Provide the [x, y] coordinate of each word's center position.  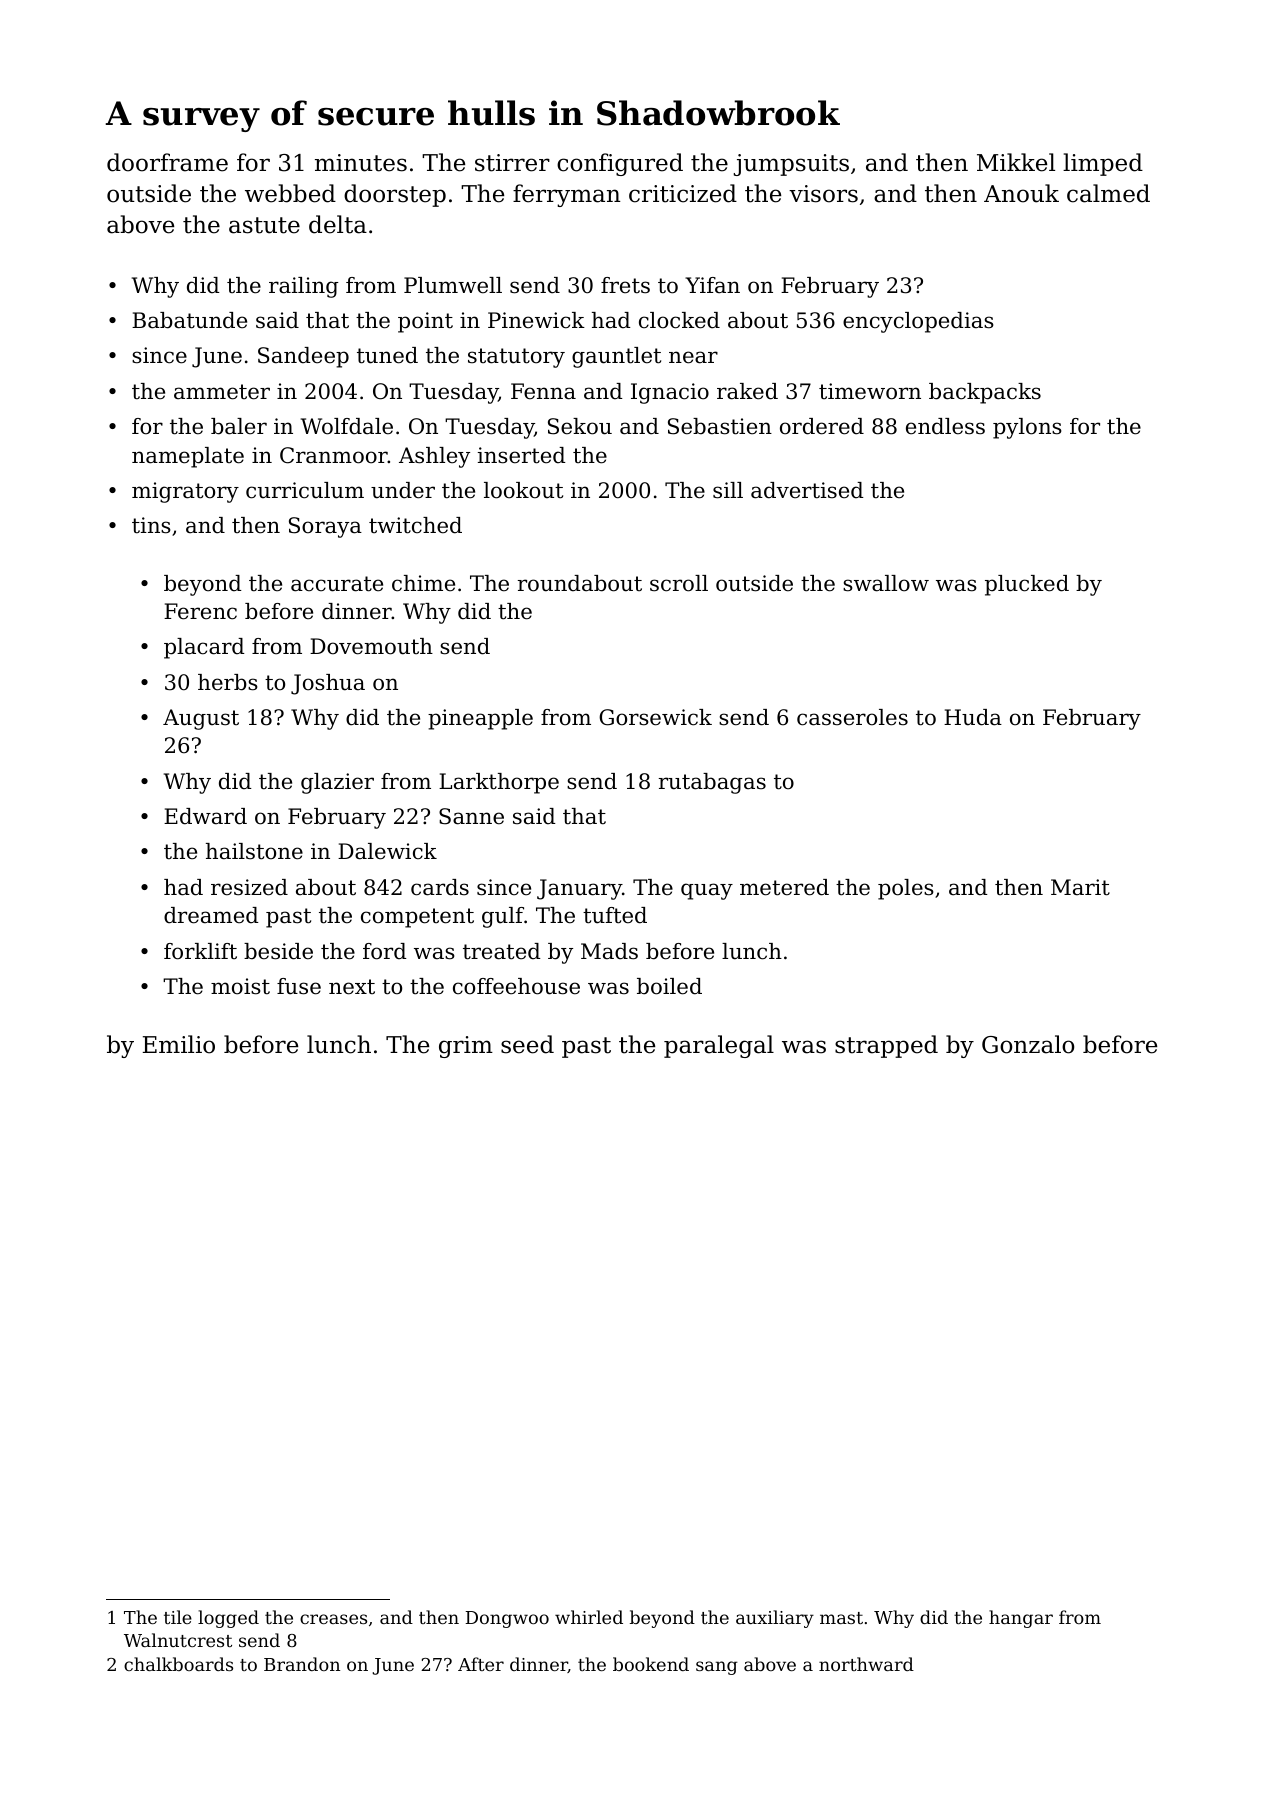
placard [204, 648]
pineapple [480, 719]
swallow [886, 583]
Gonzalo [1028, 1044]
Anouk [1021, 193]
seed [527, 1044]
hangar [1021, 1619]
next [352, 987]
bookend [651, 1664]
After [481, 1664]
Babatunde [189, 320]
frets [625, 285]
